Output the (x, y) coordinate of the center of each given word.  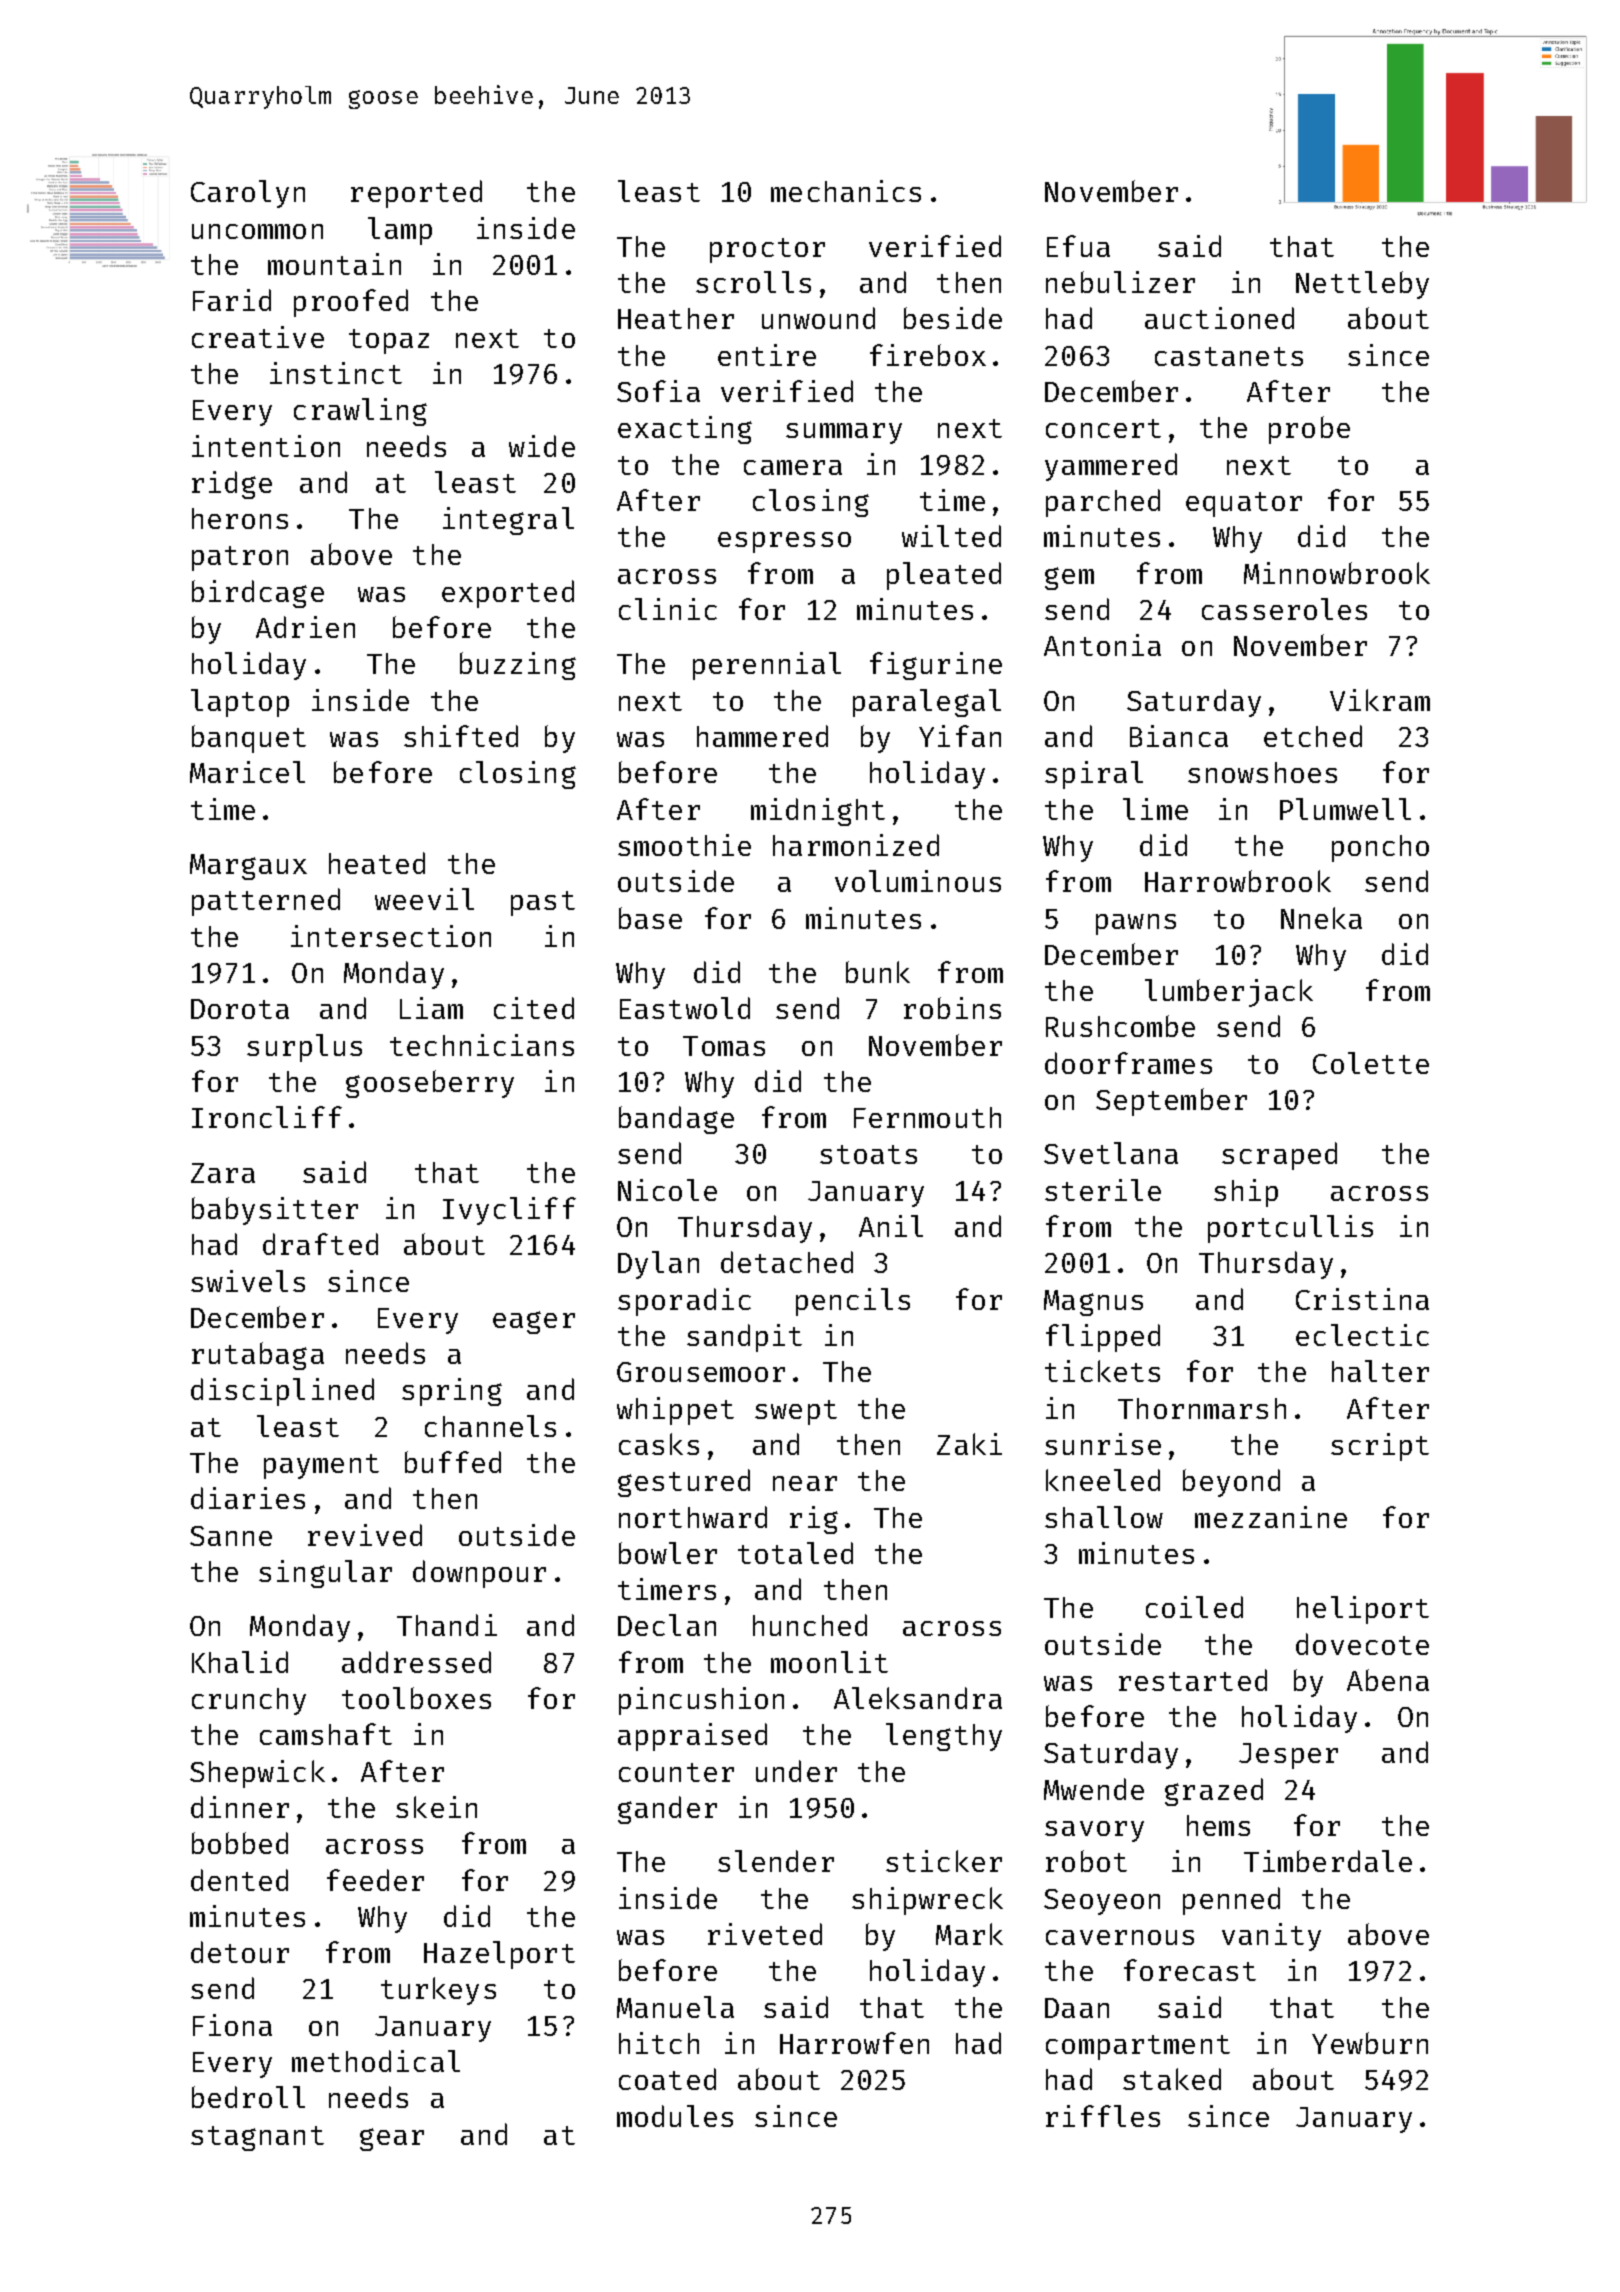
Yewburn (1370, 2043)
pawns (1136, 924)
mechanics (846, 191)
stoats (868, 1154)
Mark (969, 1934)
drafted (320, 1244)
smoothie (684, 845)
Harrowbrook (1238, 881)
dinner (240, 1807)
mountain (334, 264)
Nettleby (1362, 285)
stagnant (257, 2138)
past (543, 903)
